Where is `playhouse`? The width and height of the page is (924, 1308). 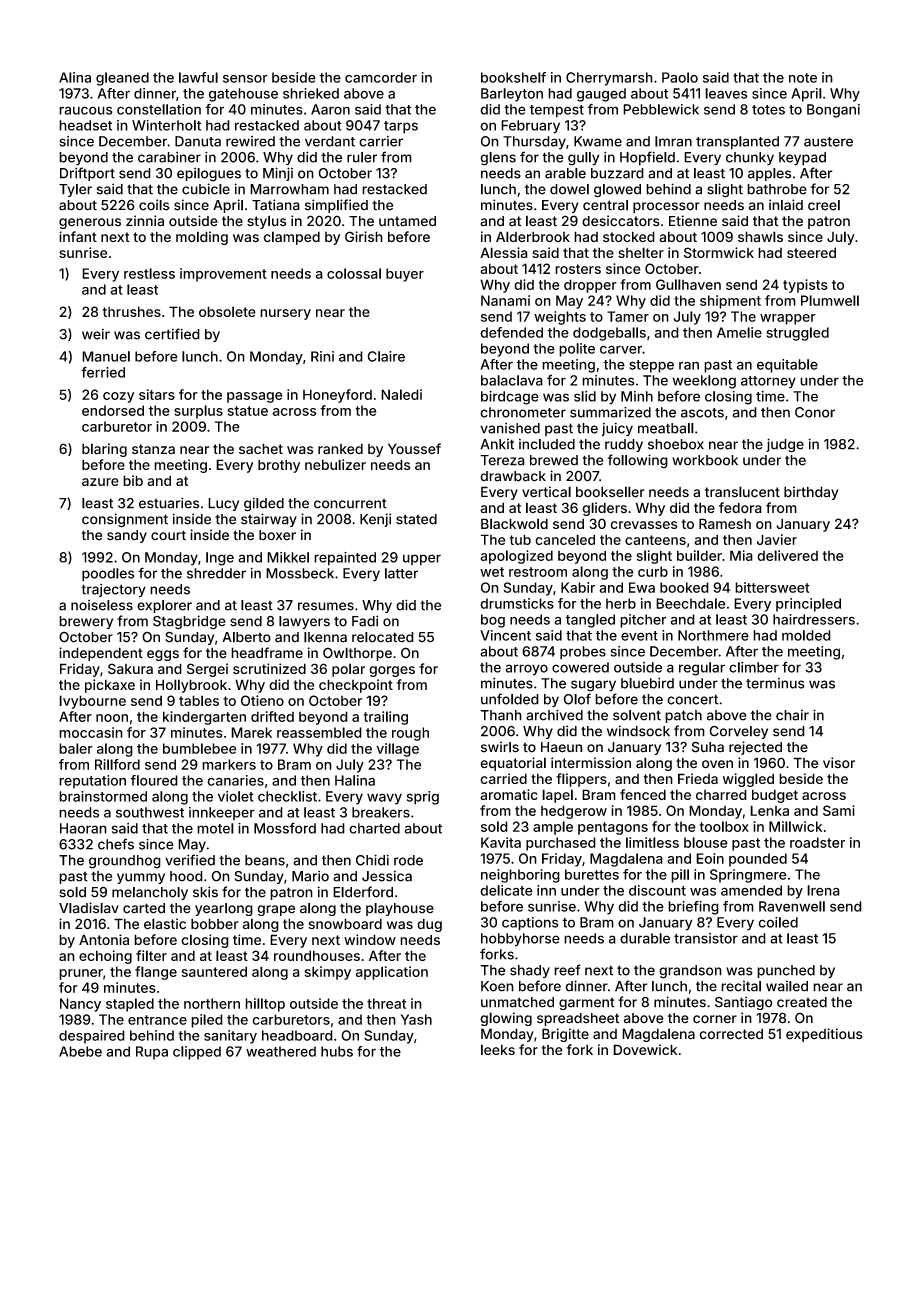
playhouse is located at coordinates (400, 909).
